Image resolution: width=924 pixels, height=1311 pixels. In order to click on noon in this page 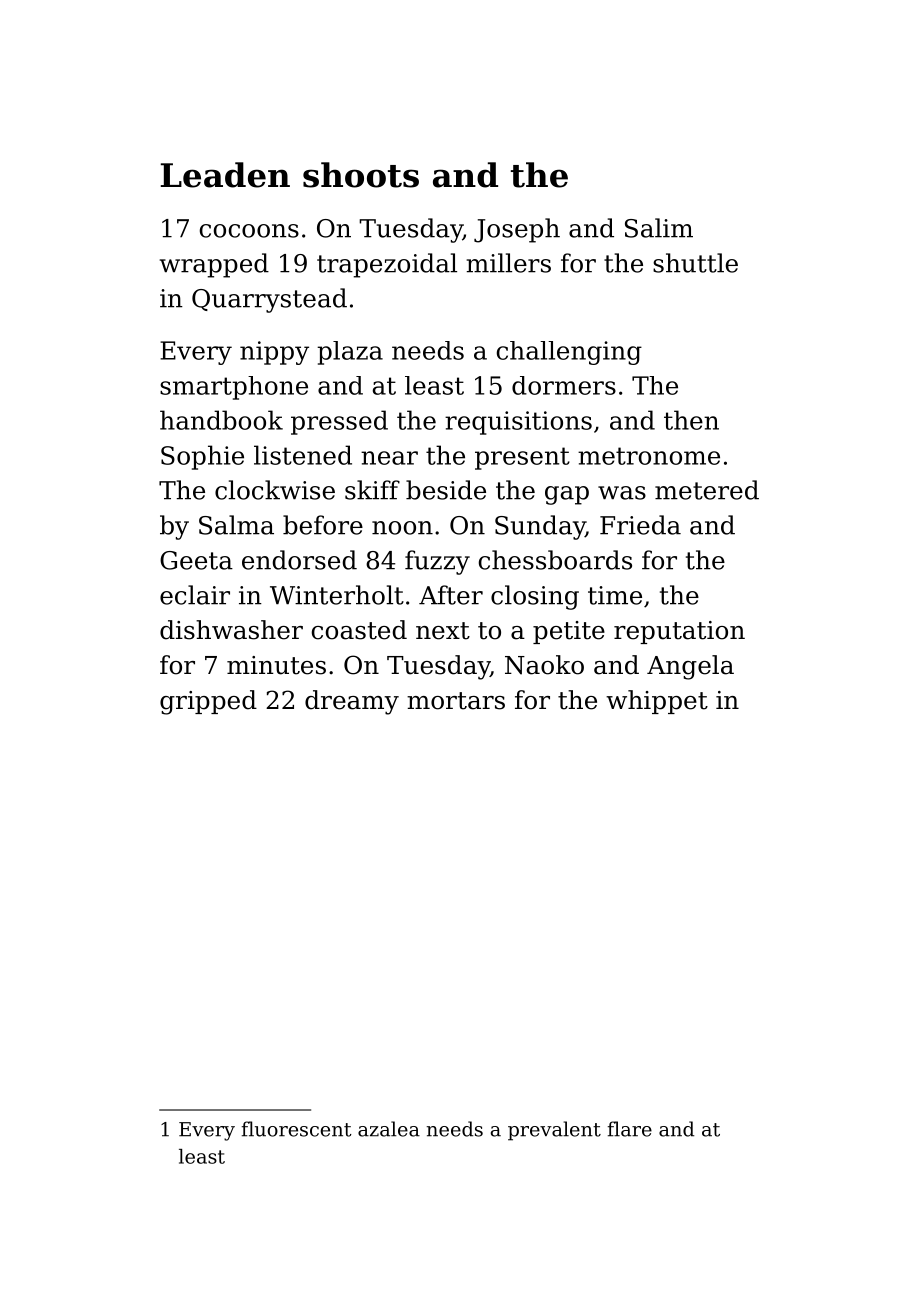, I will do `click(402, 528)`.
